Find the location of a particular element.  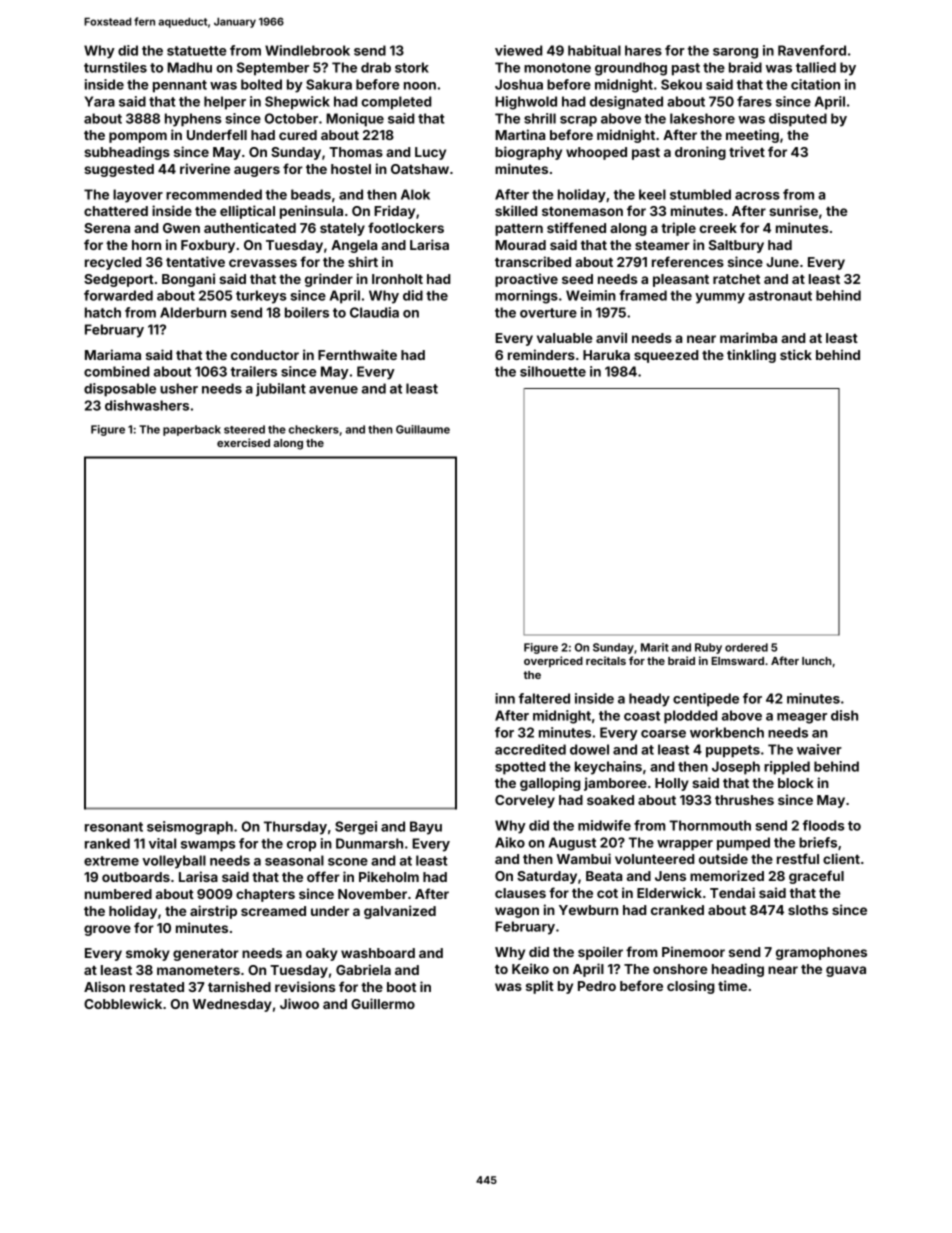

noon is located at coordinates (420, 86).
